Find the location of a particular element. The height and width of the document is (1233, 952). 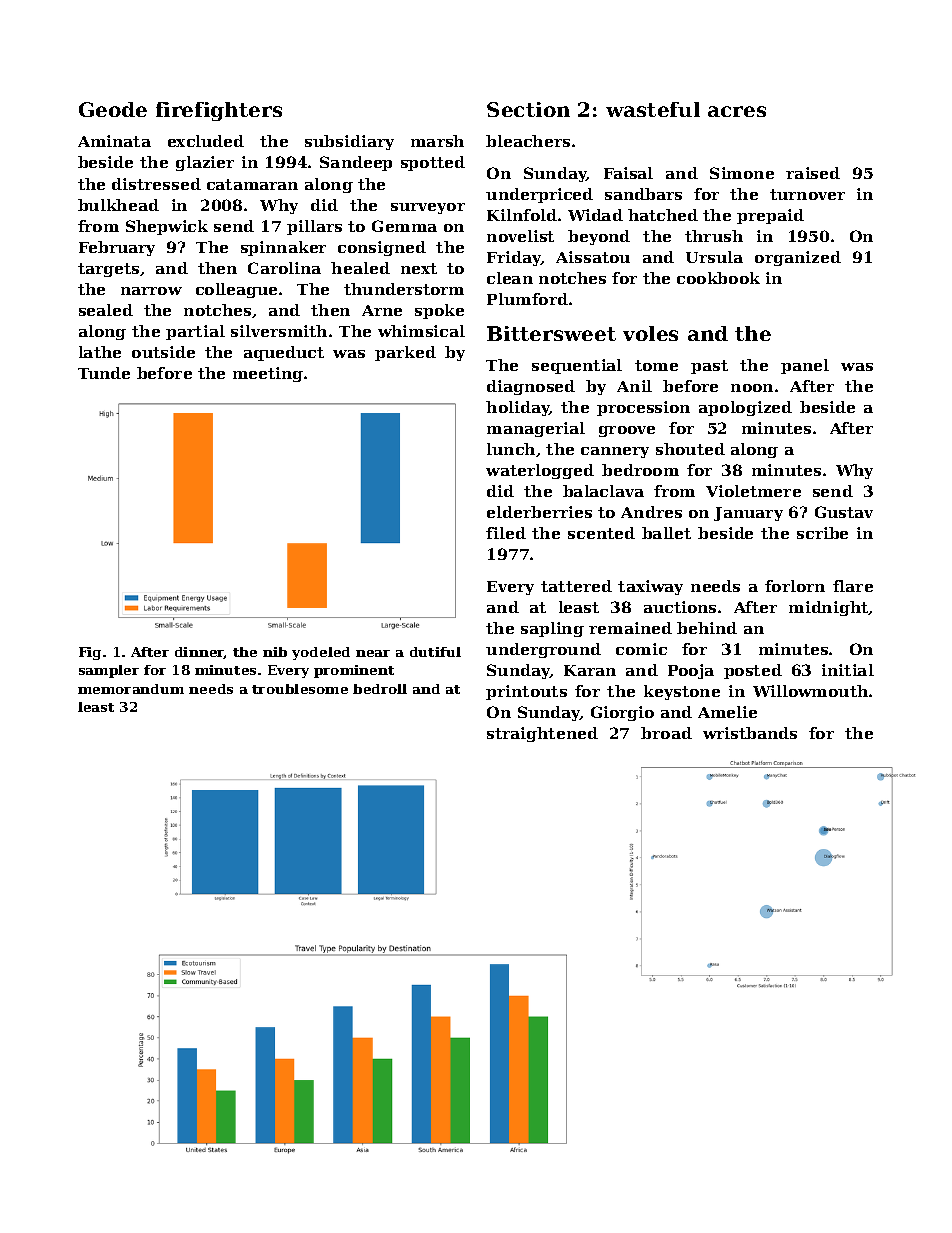

filed is located at coordinates (506, 533).
